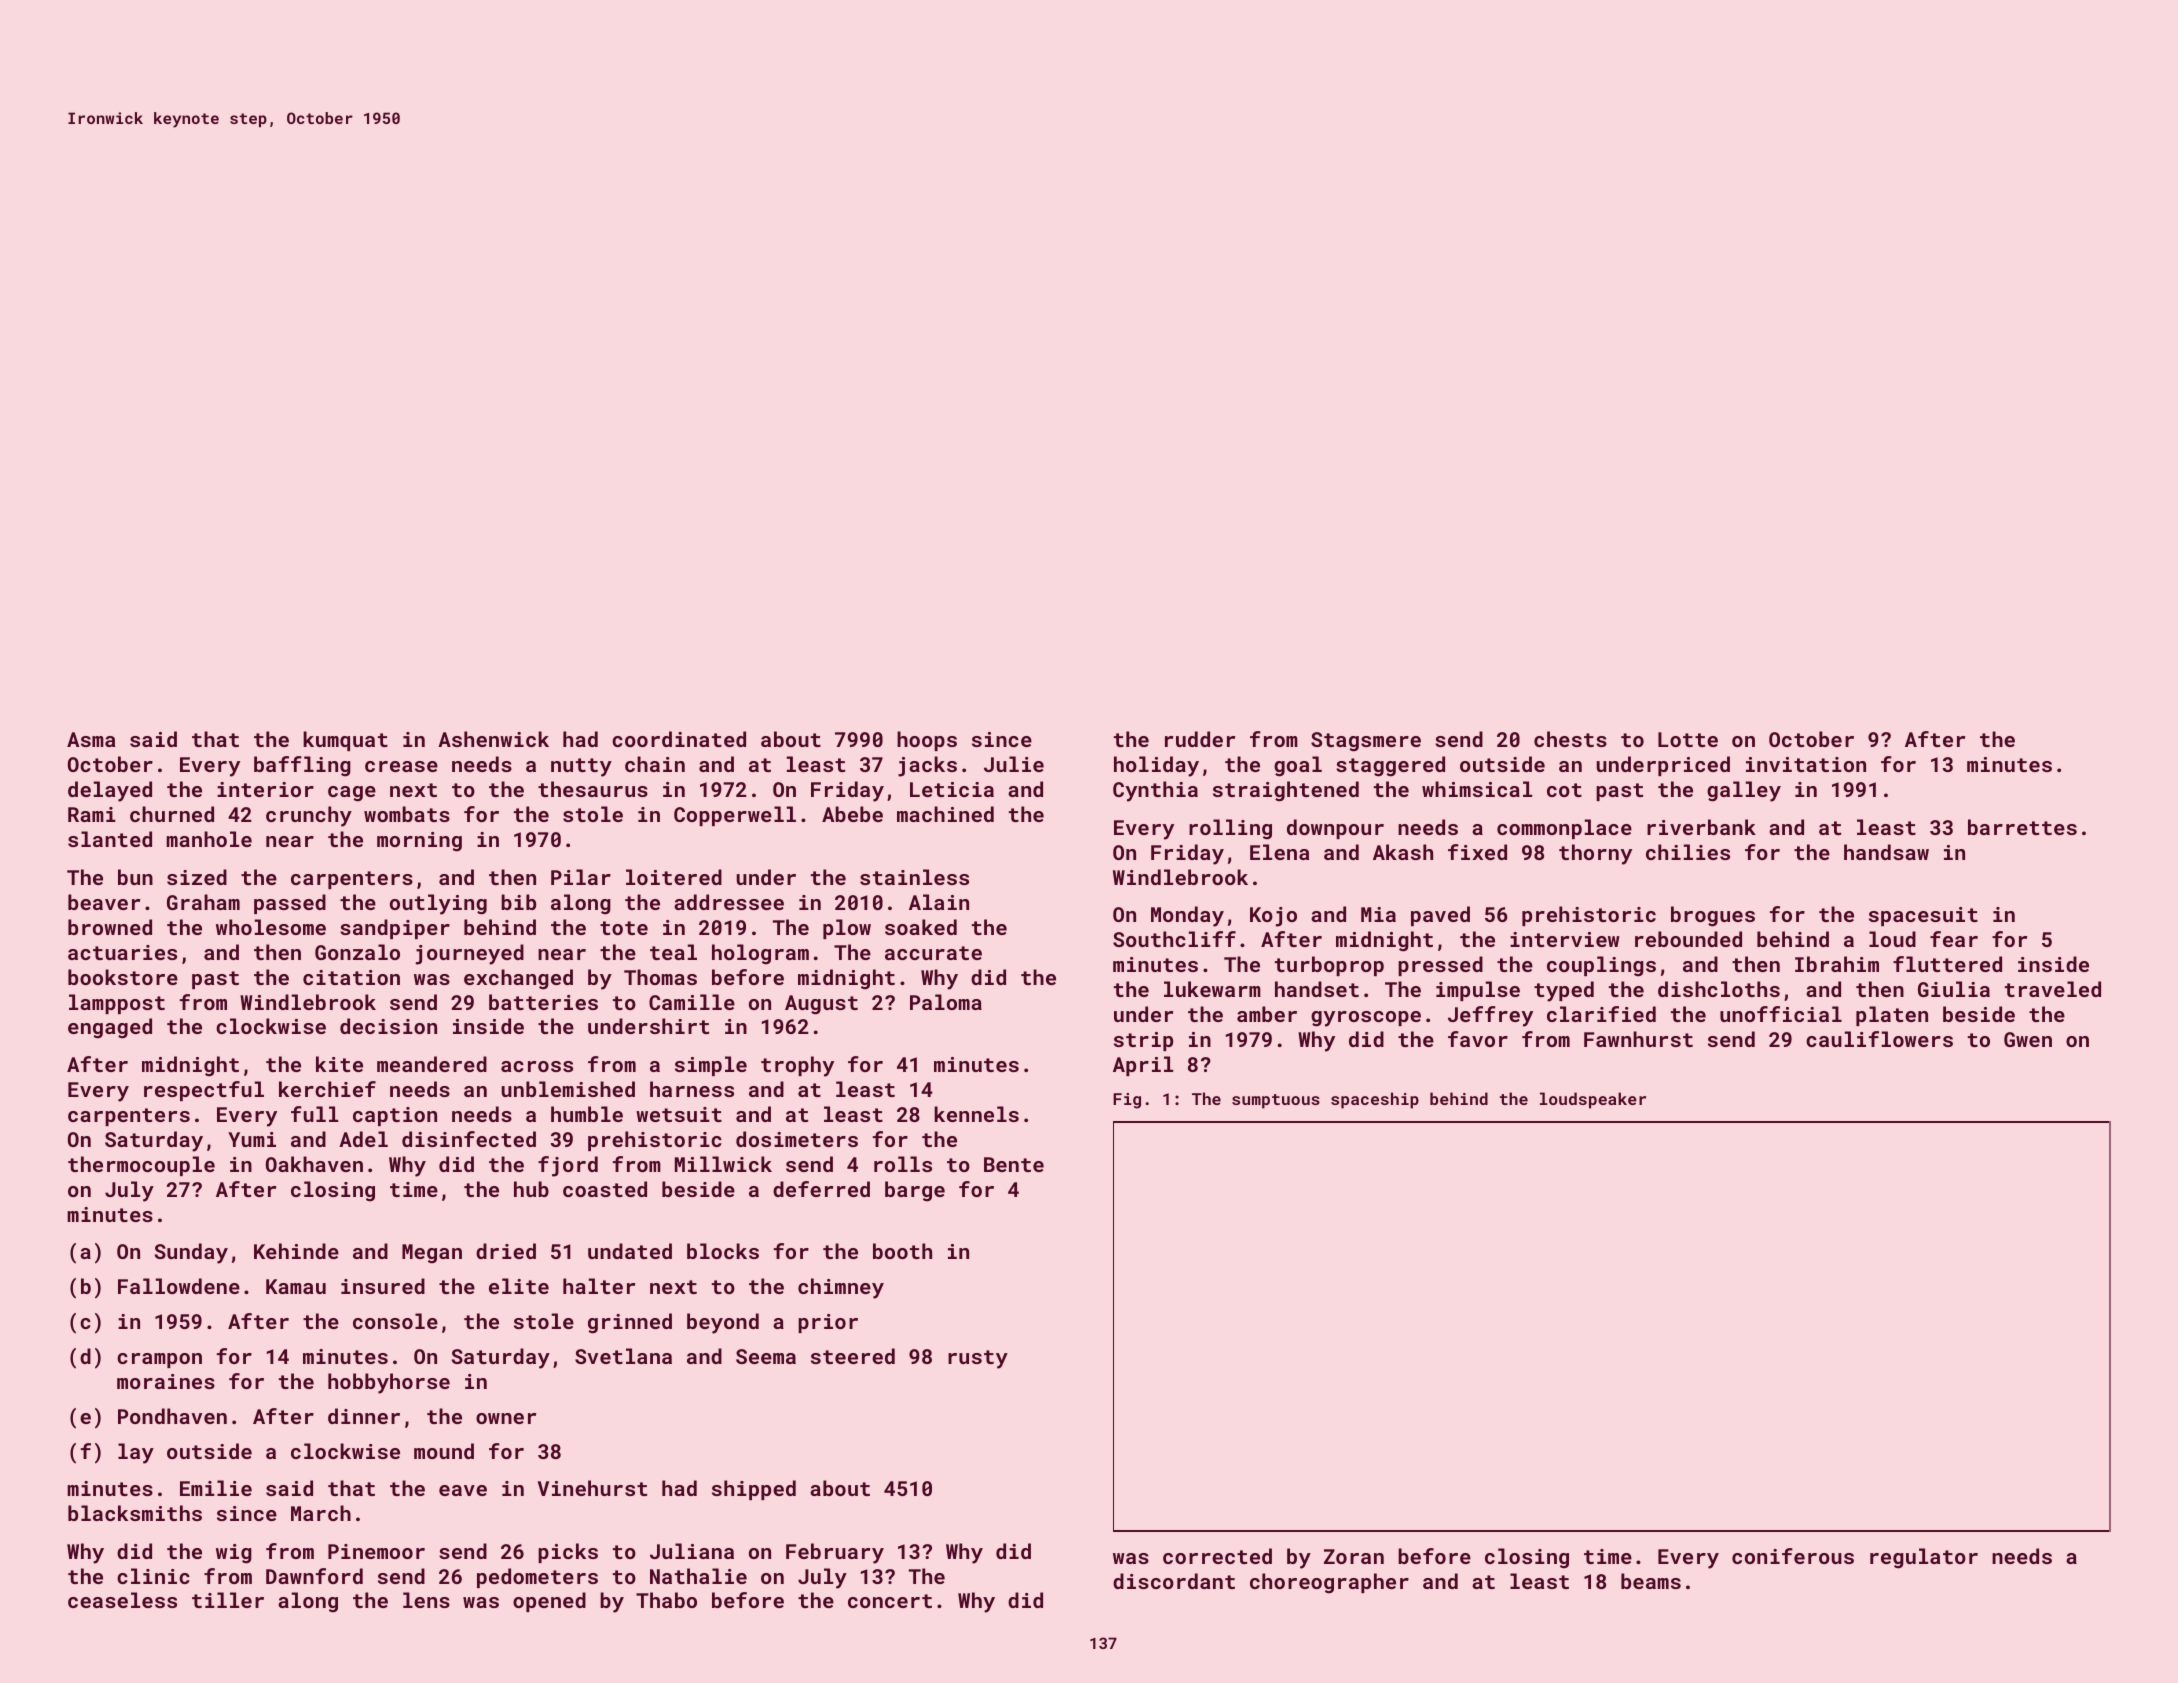  Describe the element at coordinates (351, 977) in the screenshot. I see `citation` at that location.
